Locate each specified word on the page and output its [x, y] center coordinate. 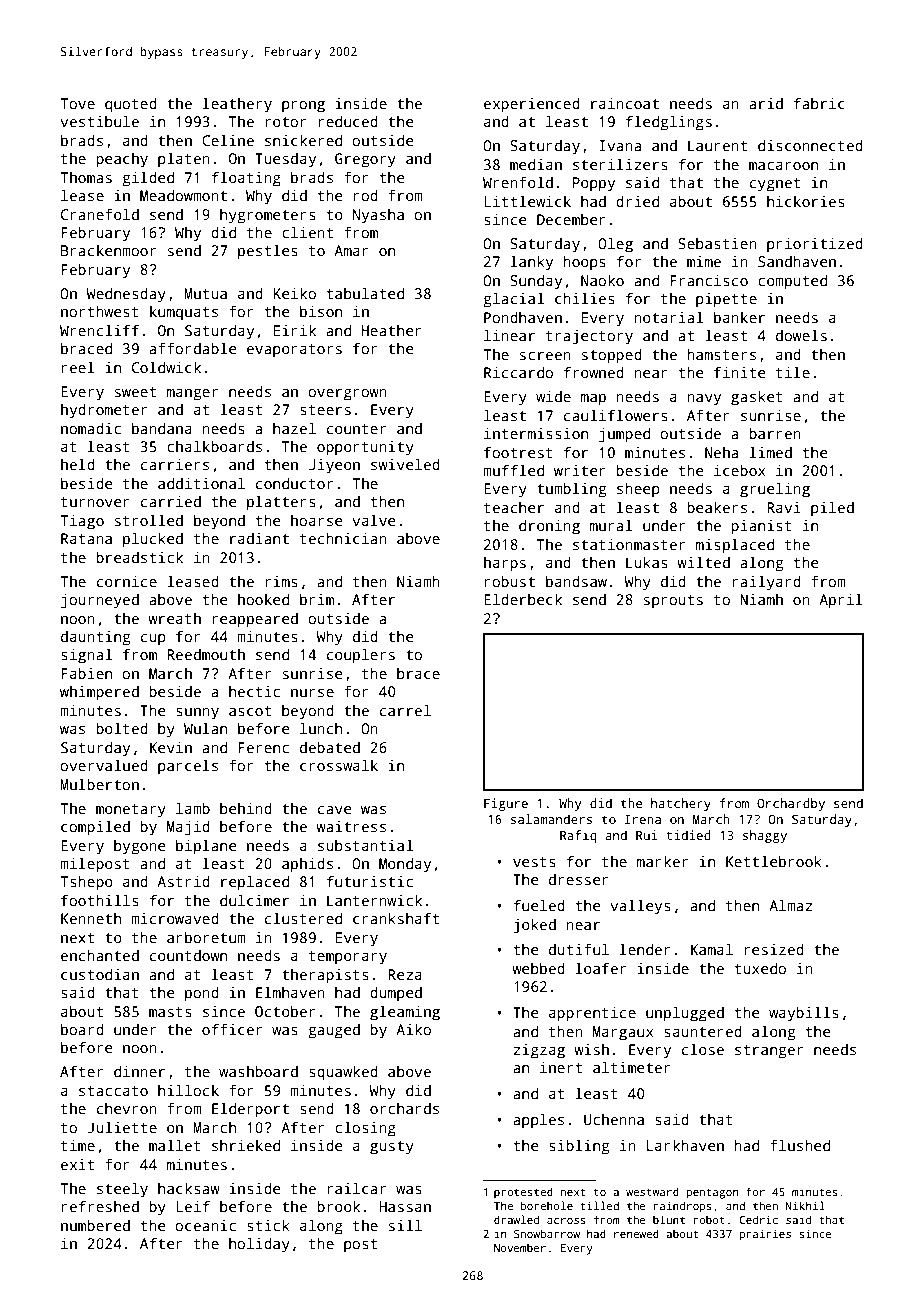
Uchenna [614, 1119]
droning [549, 527]
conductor [294, 483]
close [703, 1049]
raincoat [625, 103]
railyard [766, 583]
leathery [237, 105]
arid [766, 103]
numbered [95, 1225]
